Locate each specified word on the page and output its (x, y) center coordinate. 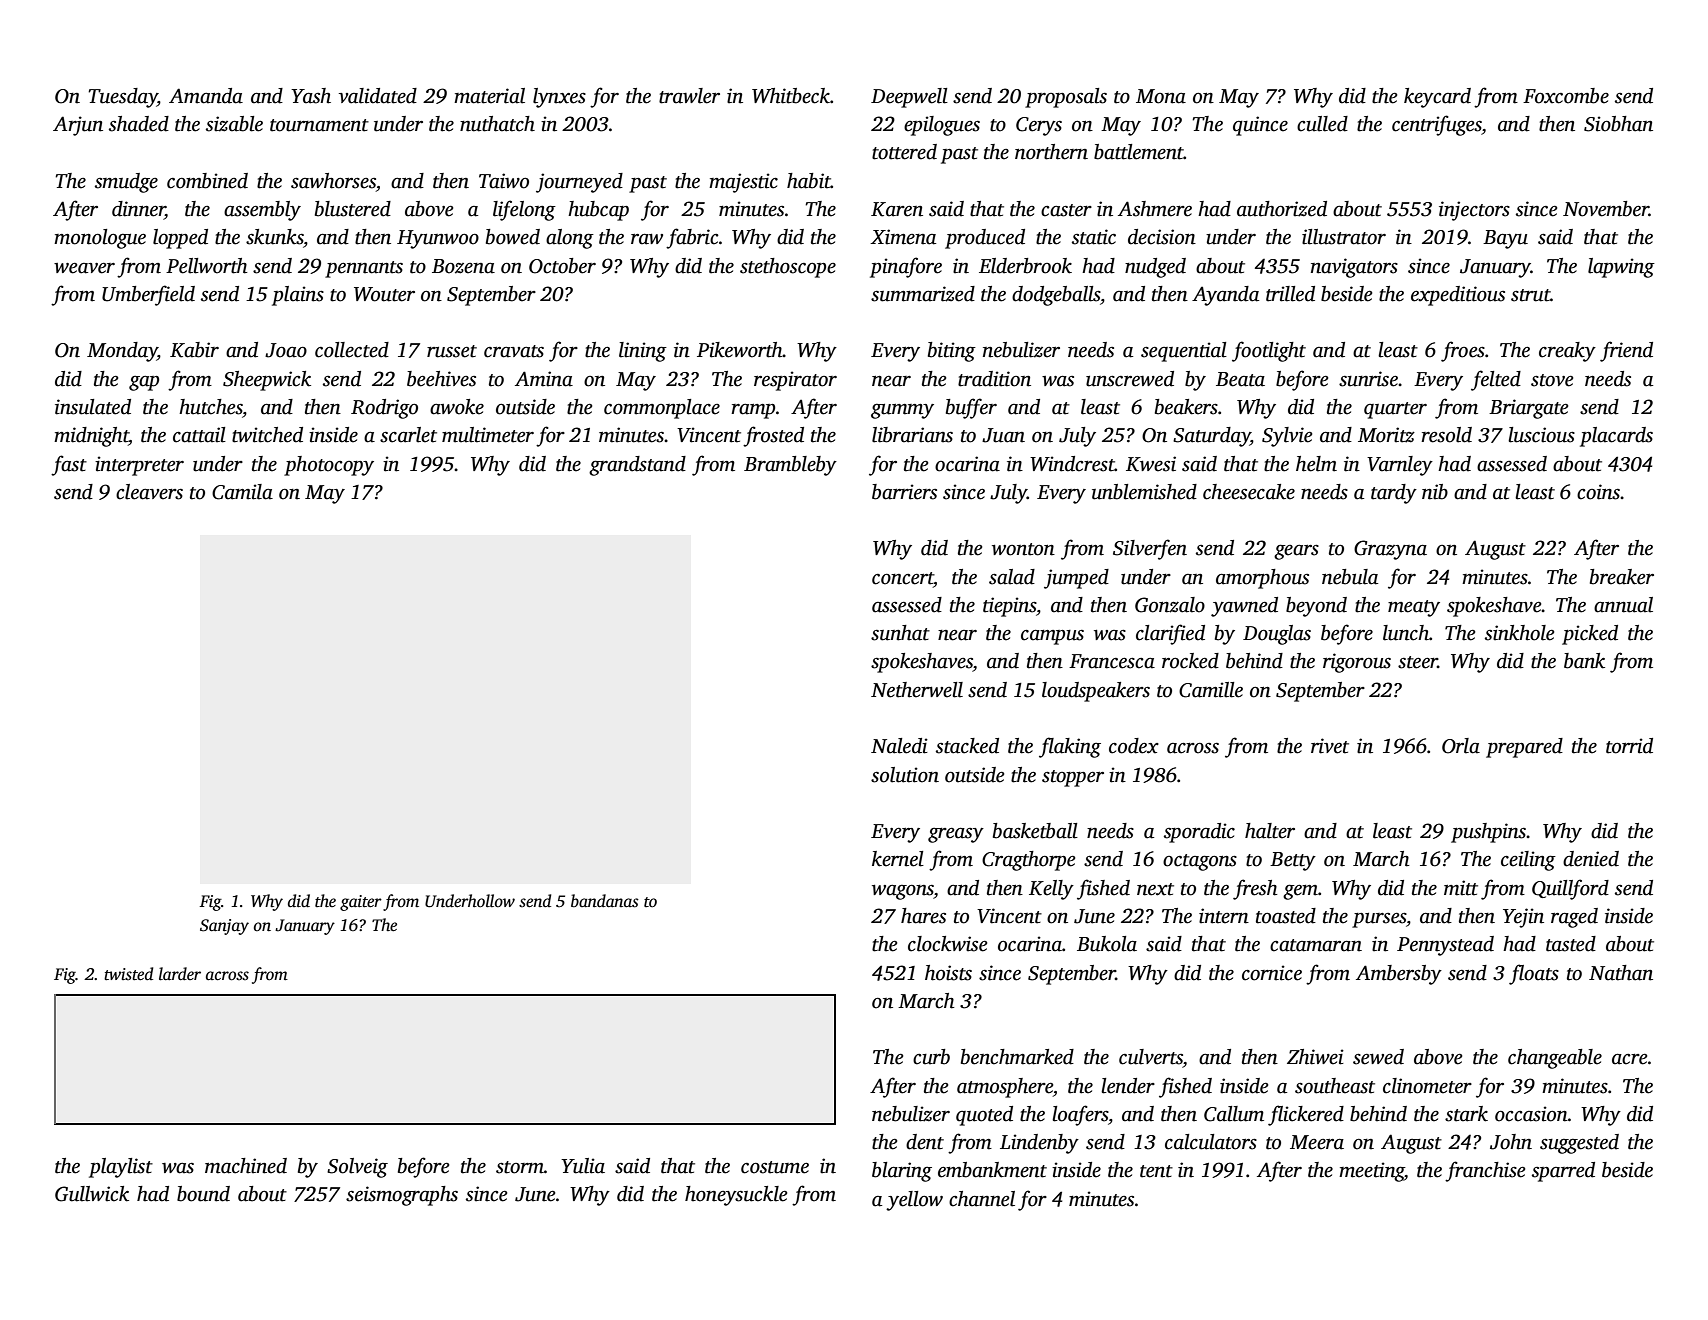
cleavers (149, 492)
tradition (994, 379)
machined (246, 1166)
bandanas (605, 901)
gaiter (361, 903)
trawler (689, 96)
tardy (1394, 494)
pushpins (1488, 833)
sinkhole (1519, 633)
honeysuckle (736, 1196)
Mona (1161, 96)
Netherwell (917, 690)
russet (452, 351)
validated (378, 96)
